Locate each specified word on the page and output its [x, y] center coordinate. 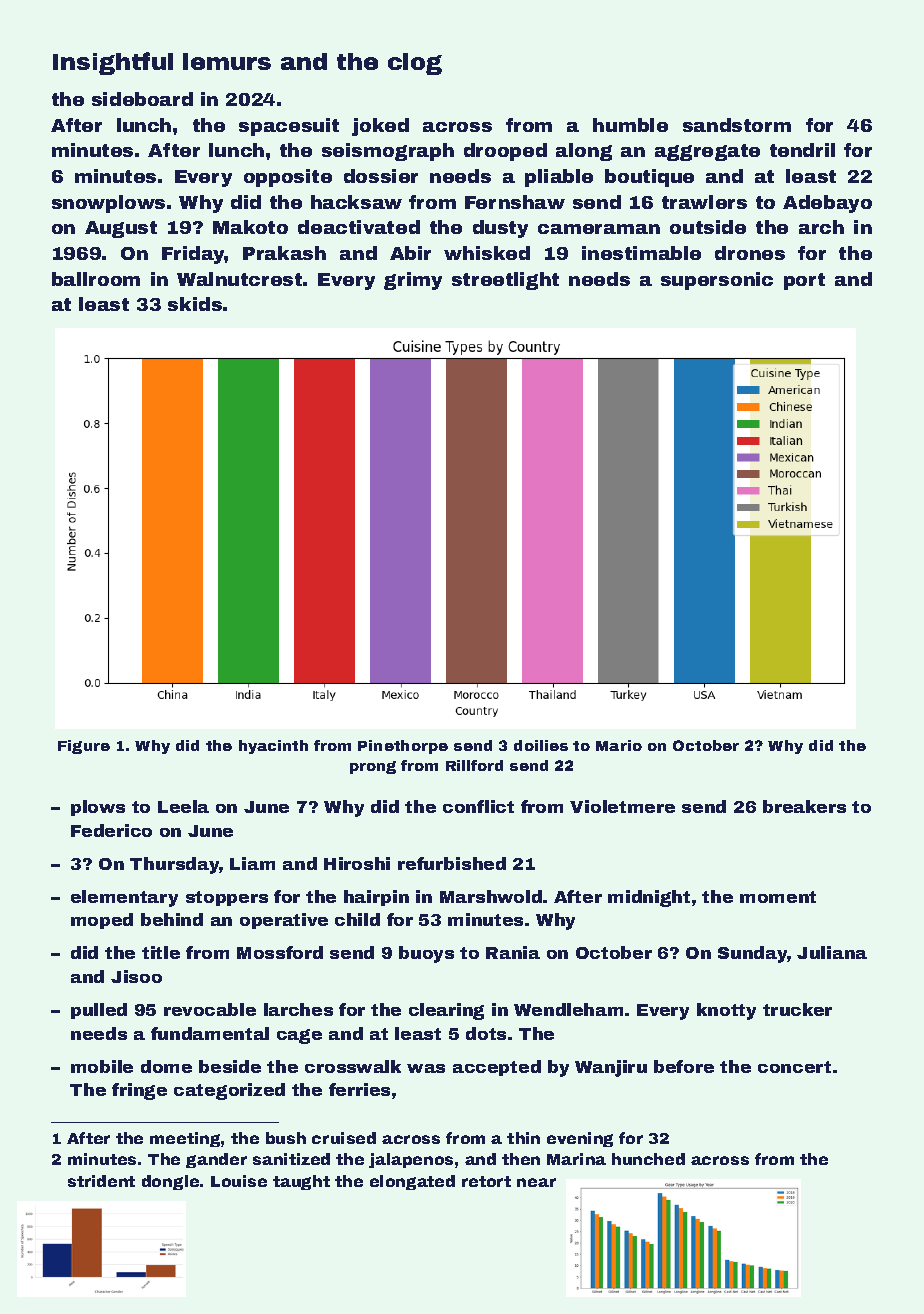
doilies [541, 745]
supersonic [717, 281]
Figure [84, 747]
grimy [413, 281]
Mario [619, 745]
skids [195, 304]
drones [750, 253]
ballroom [96, 279]
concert [794, 1067]
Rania [513, 952]
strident [101, 1181]
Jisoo [136, 976]
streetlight [505, 281]
